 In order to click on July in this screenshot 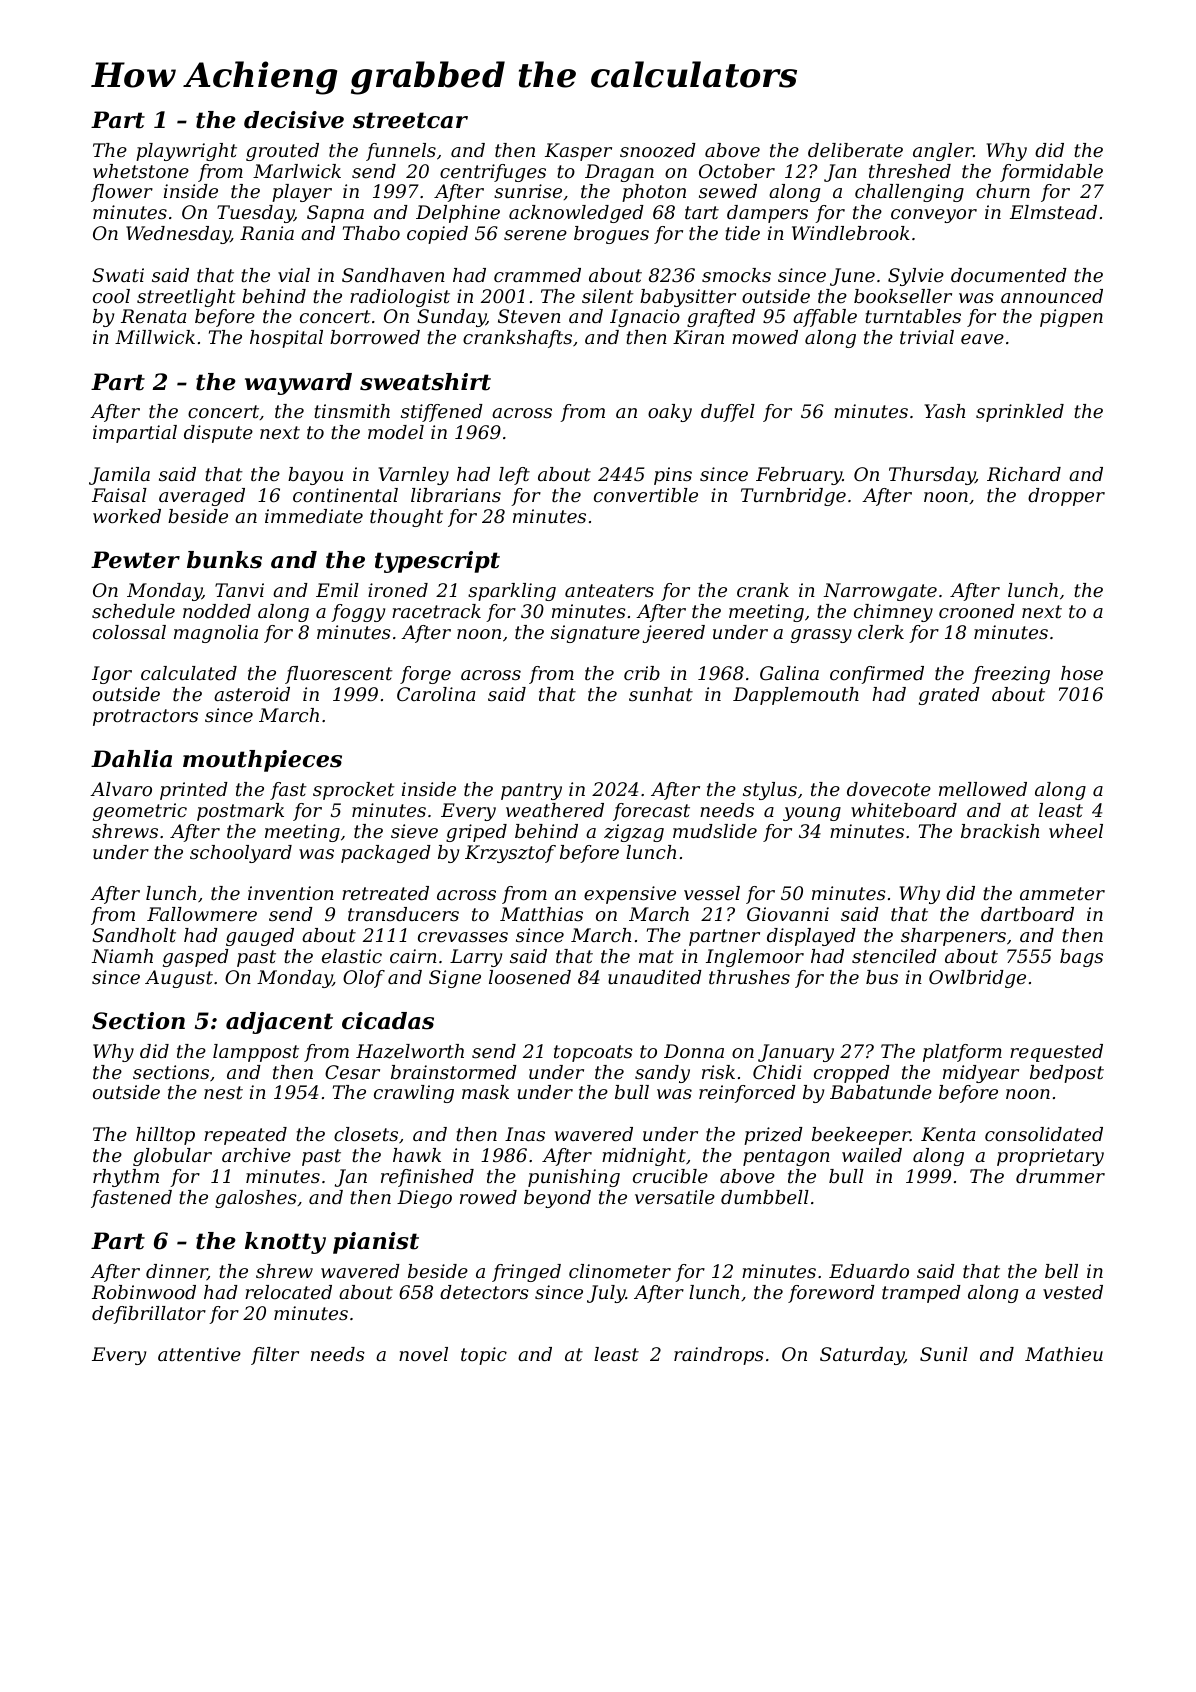, I will do `click(606, 1294)`.
